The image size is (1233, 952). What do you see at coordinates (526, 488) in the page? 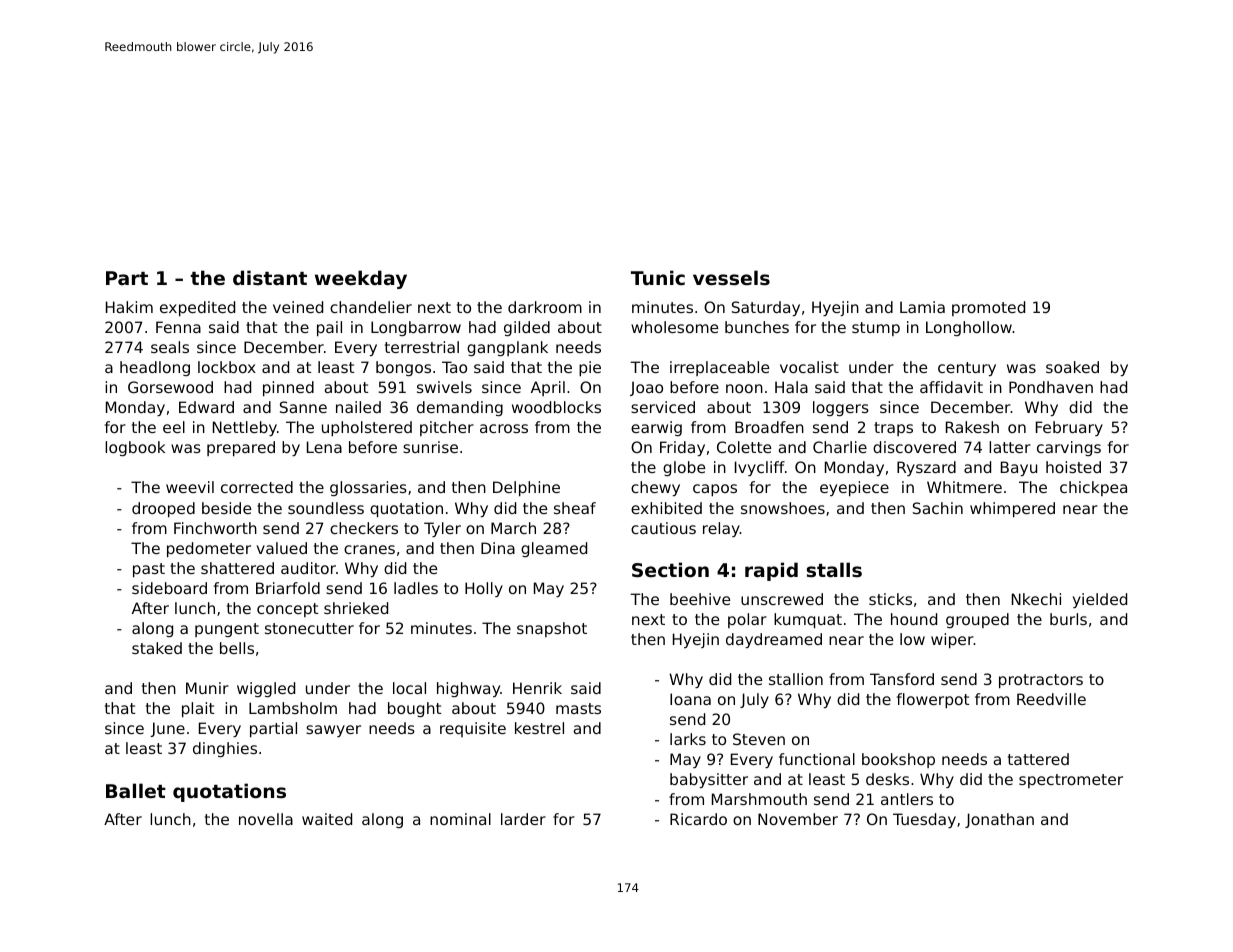
I see `Delphine` at bounding box center [526, 488].
